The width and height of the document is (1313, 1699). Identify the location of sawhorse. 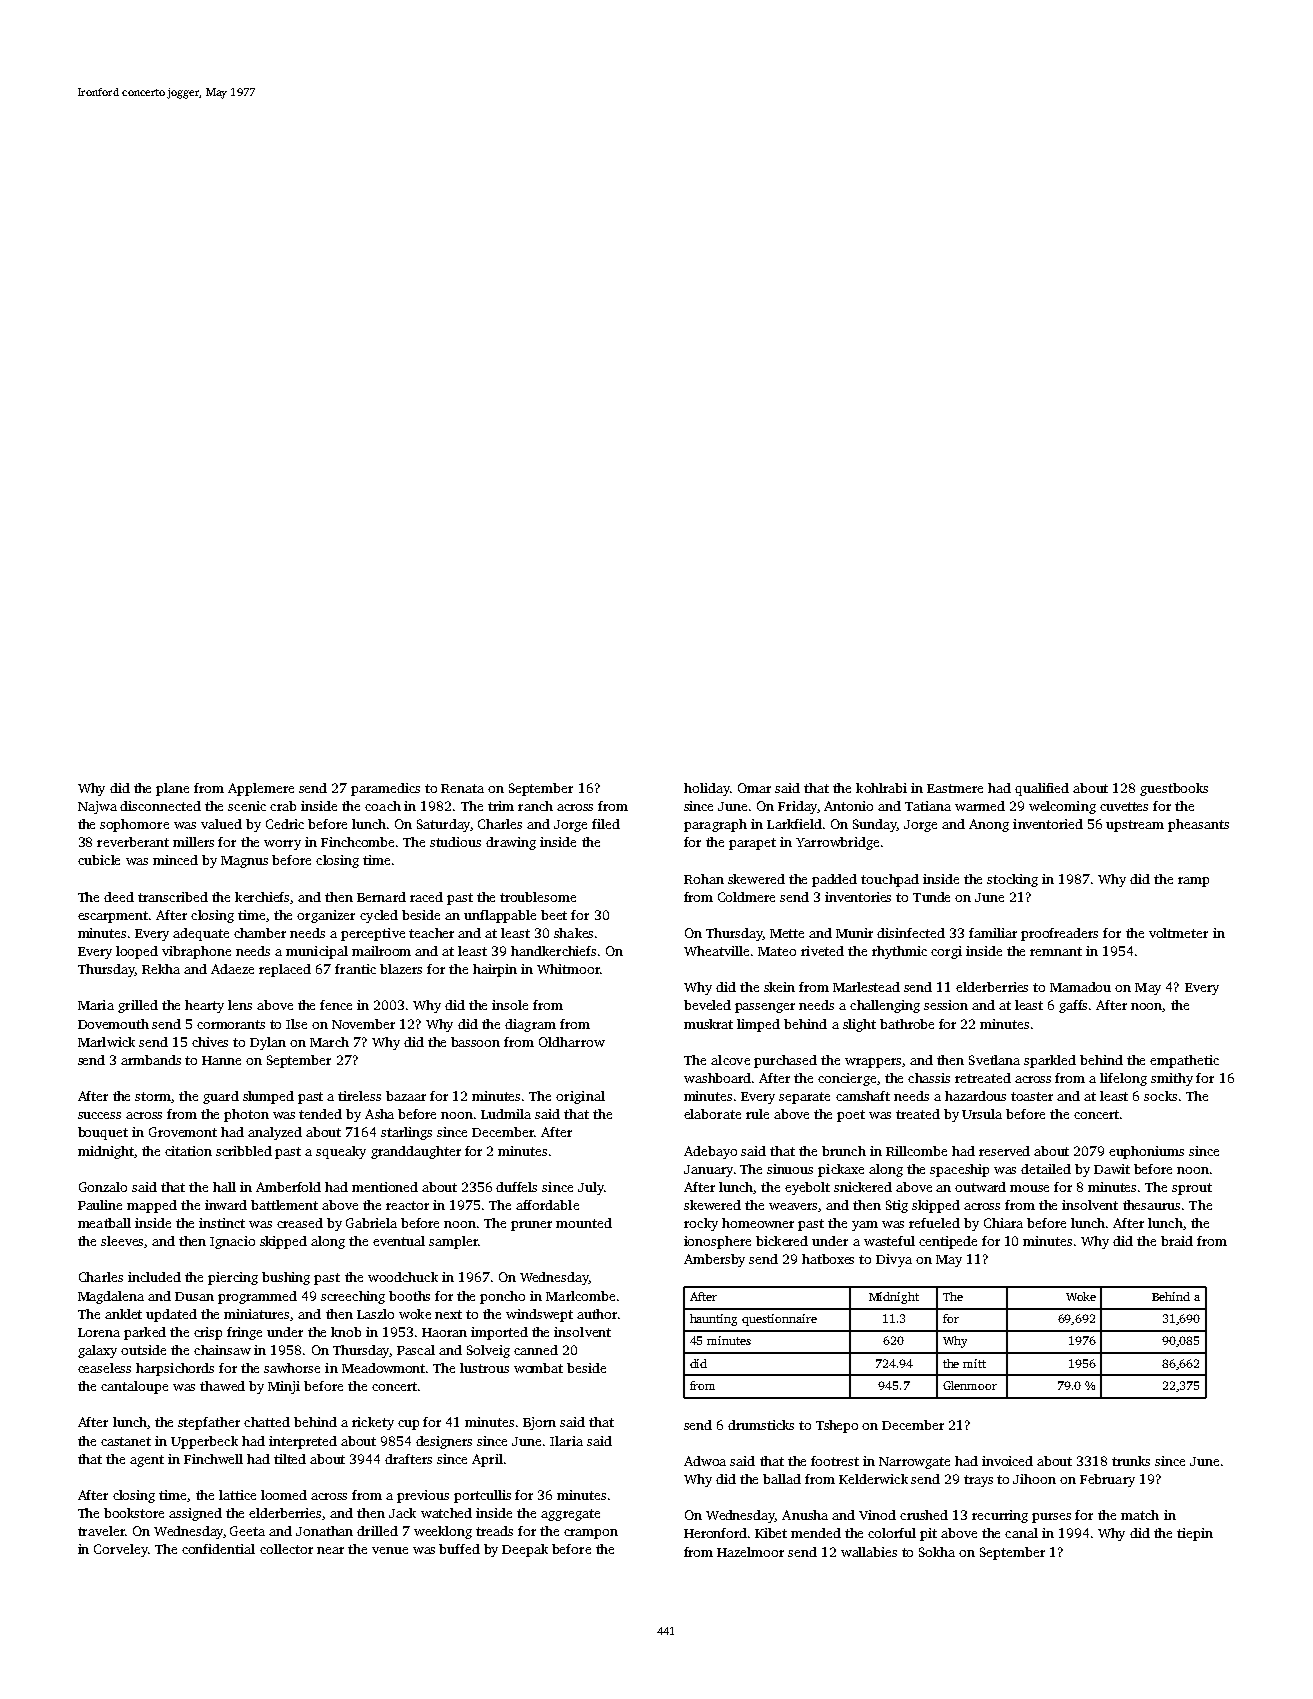
(292, 1368).
